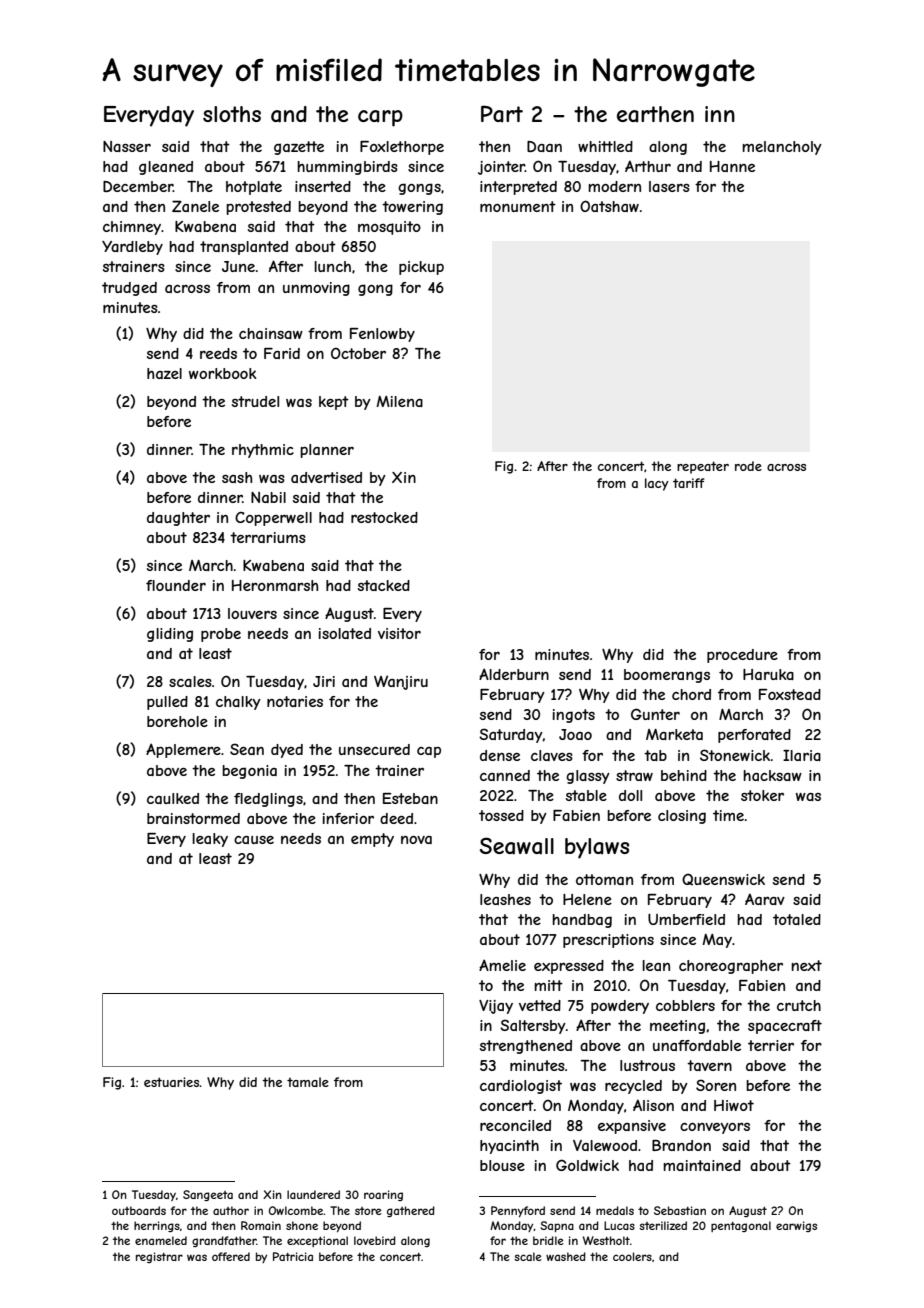 The width and height of the page is (924, 1308). Describe the element at coordinates (674, 734) in the page. I see `Marketa` at that location.
